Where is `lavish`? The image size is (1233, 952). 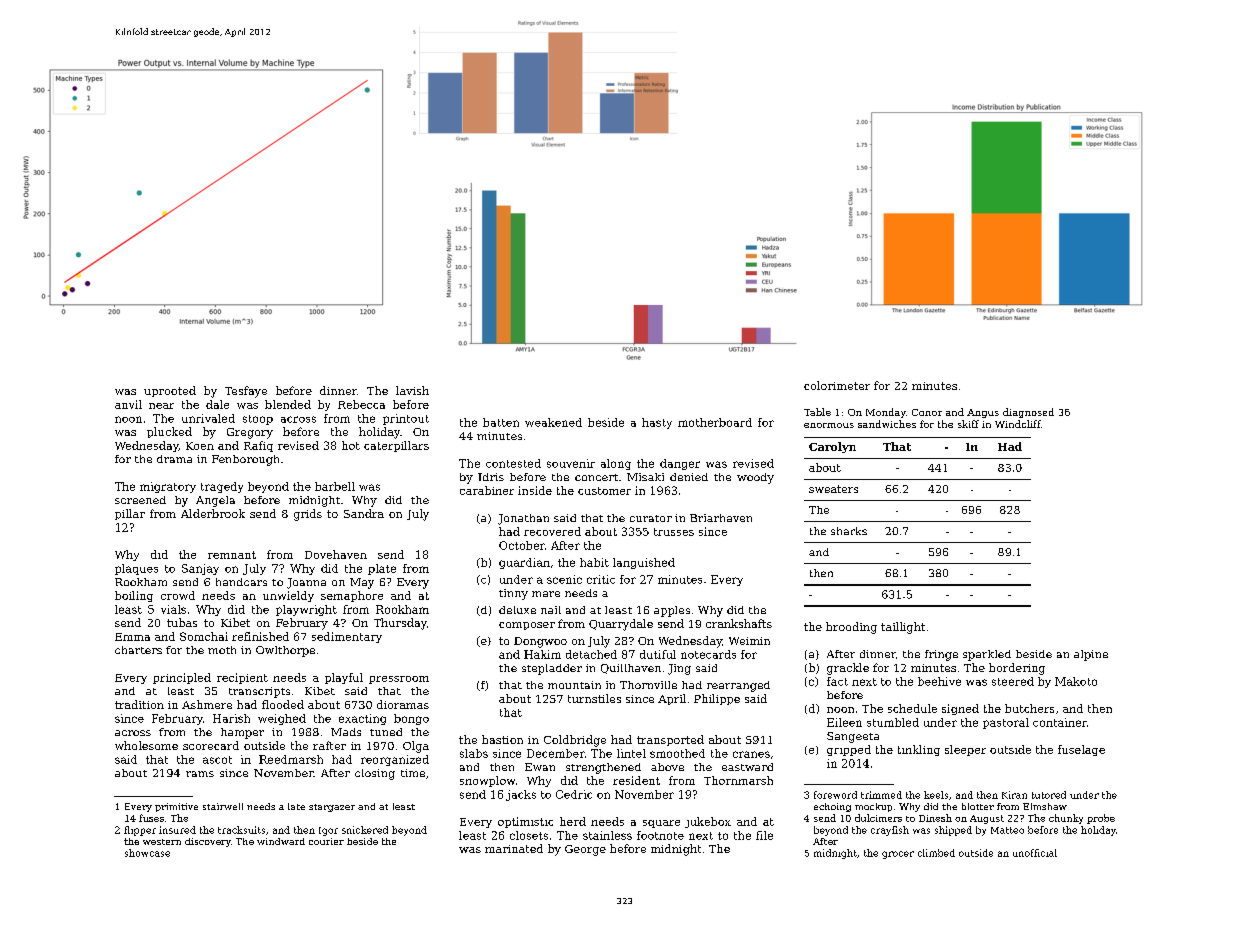
lavish is located at coordinates (412, 390).
